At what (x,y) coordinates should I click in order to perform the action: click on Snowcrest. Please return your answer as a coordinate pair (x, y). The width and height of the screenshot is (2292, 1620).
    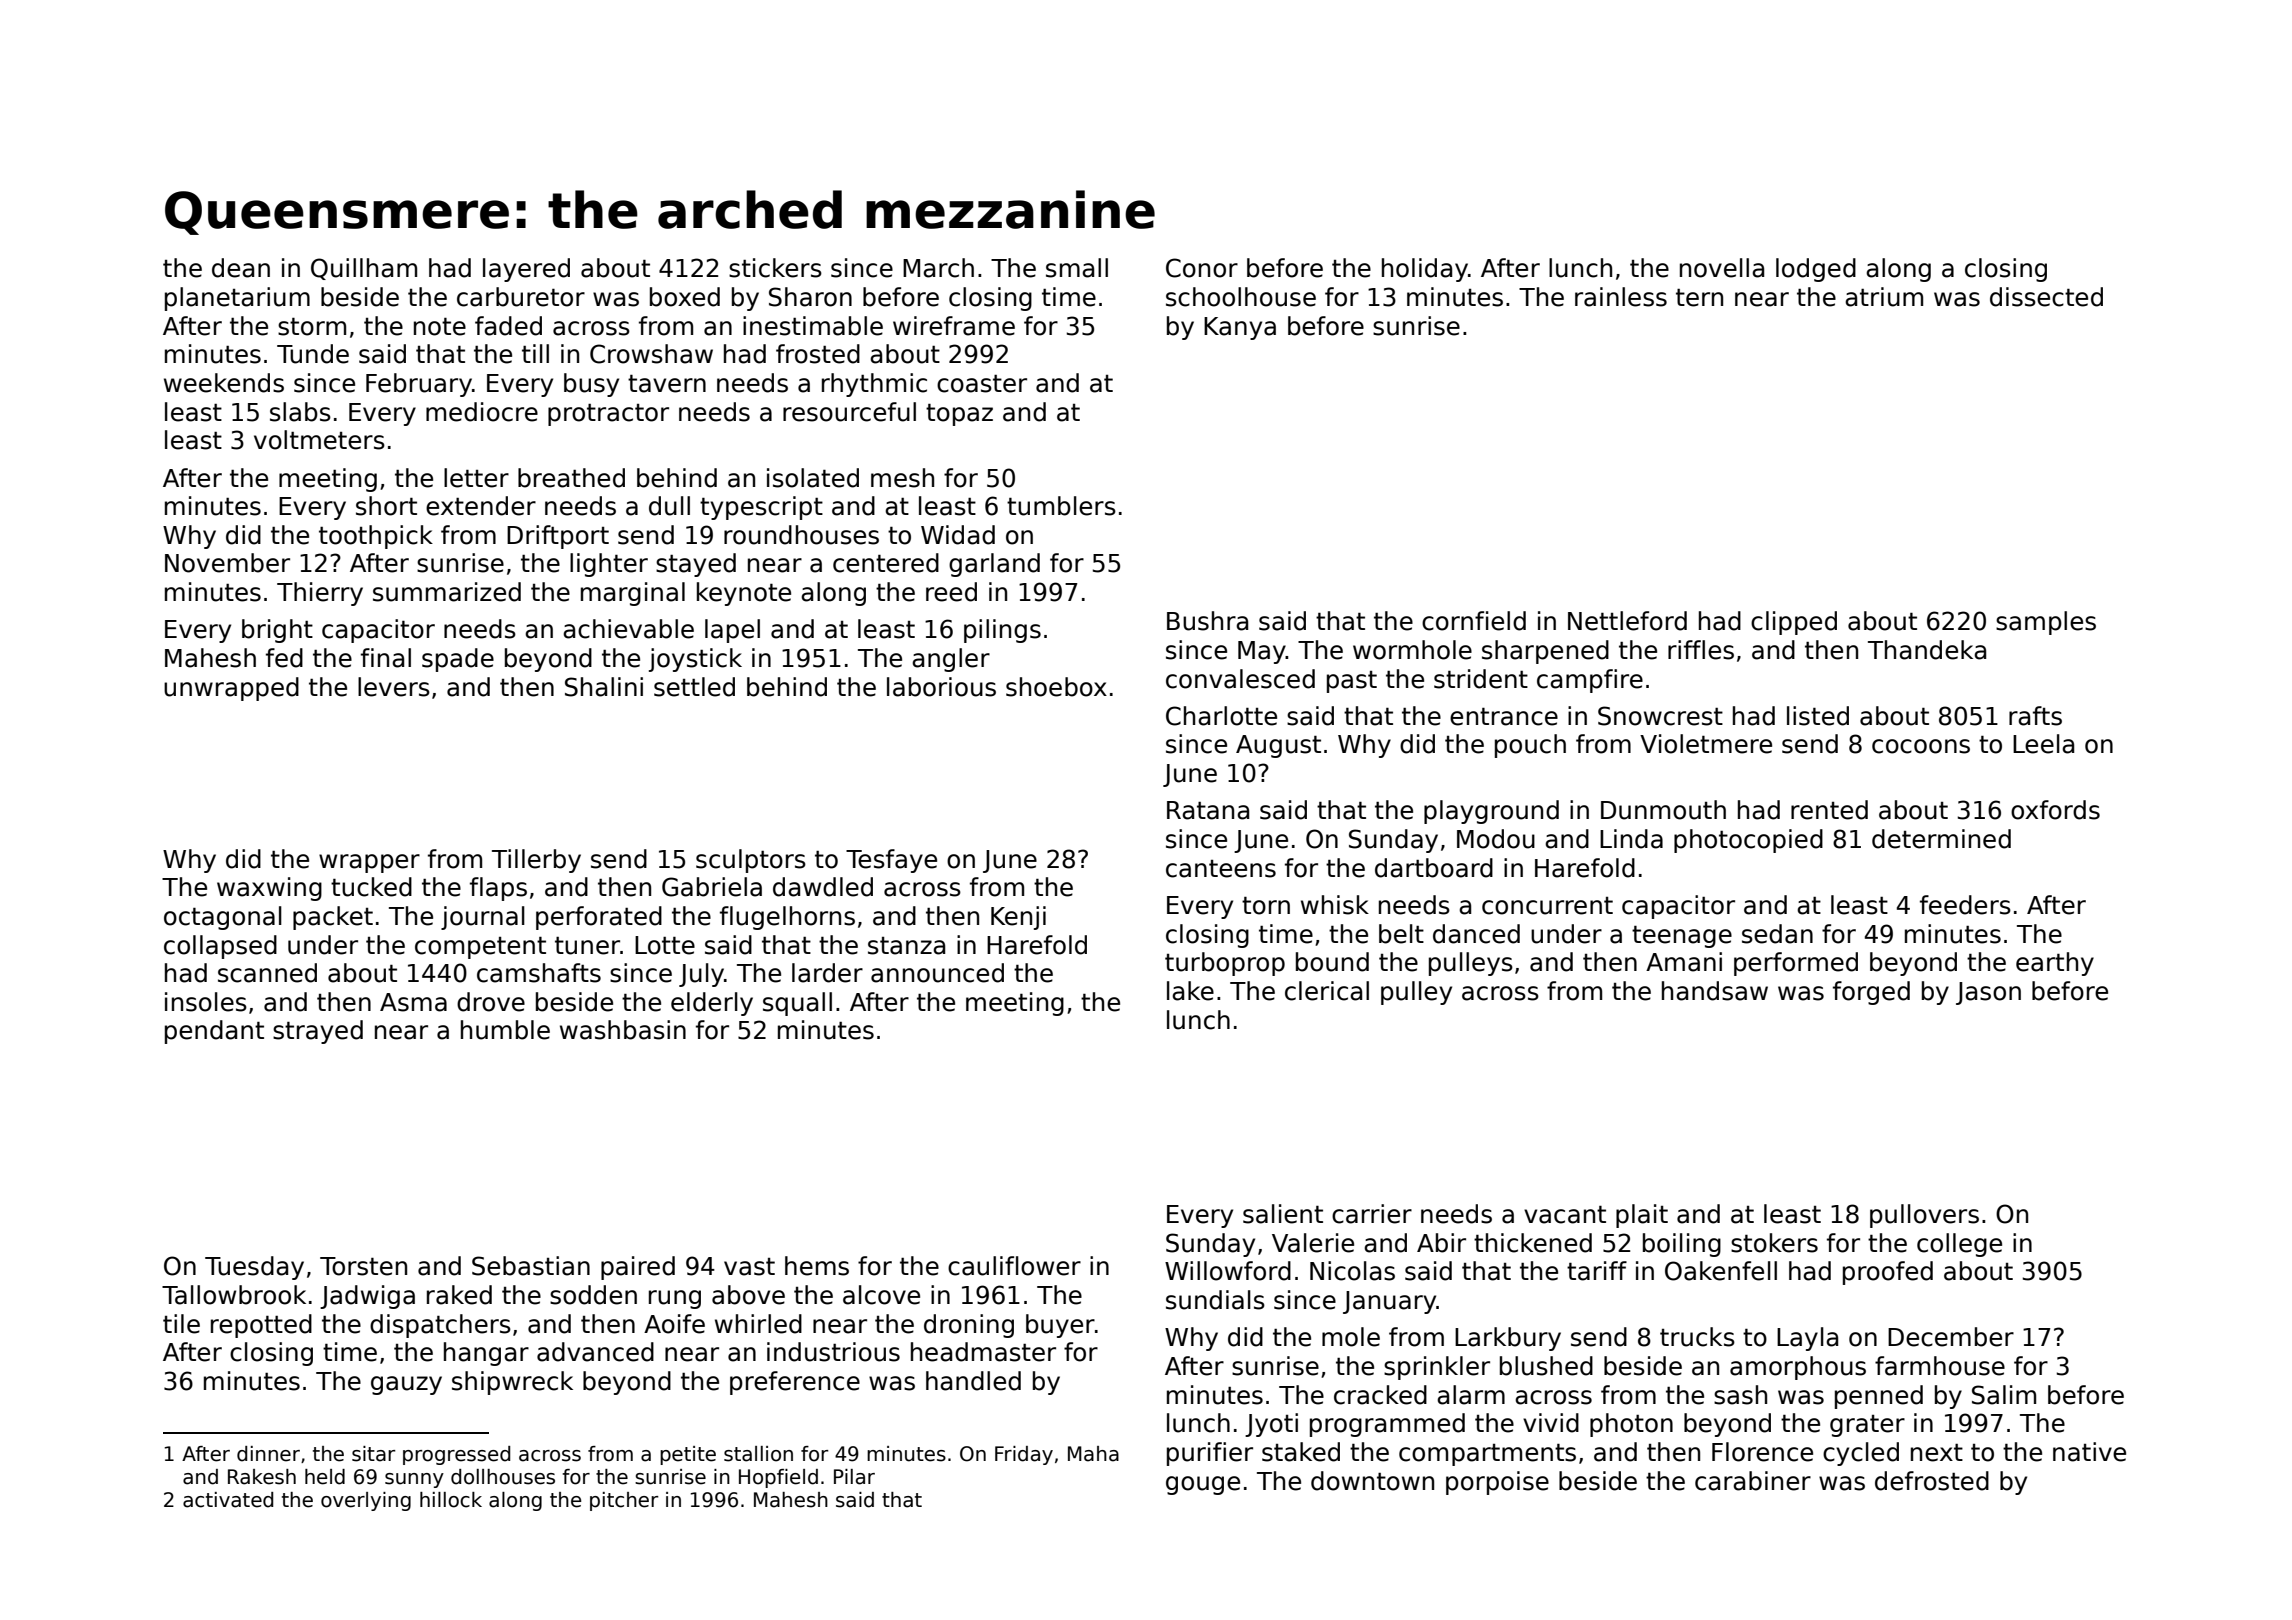
    Looking at the image, I should click on (1660, 716).
